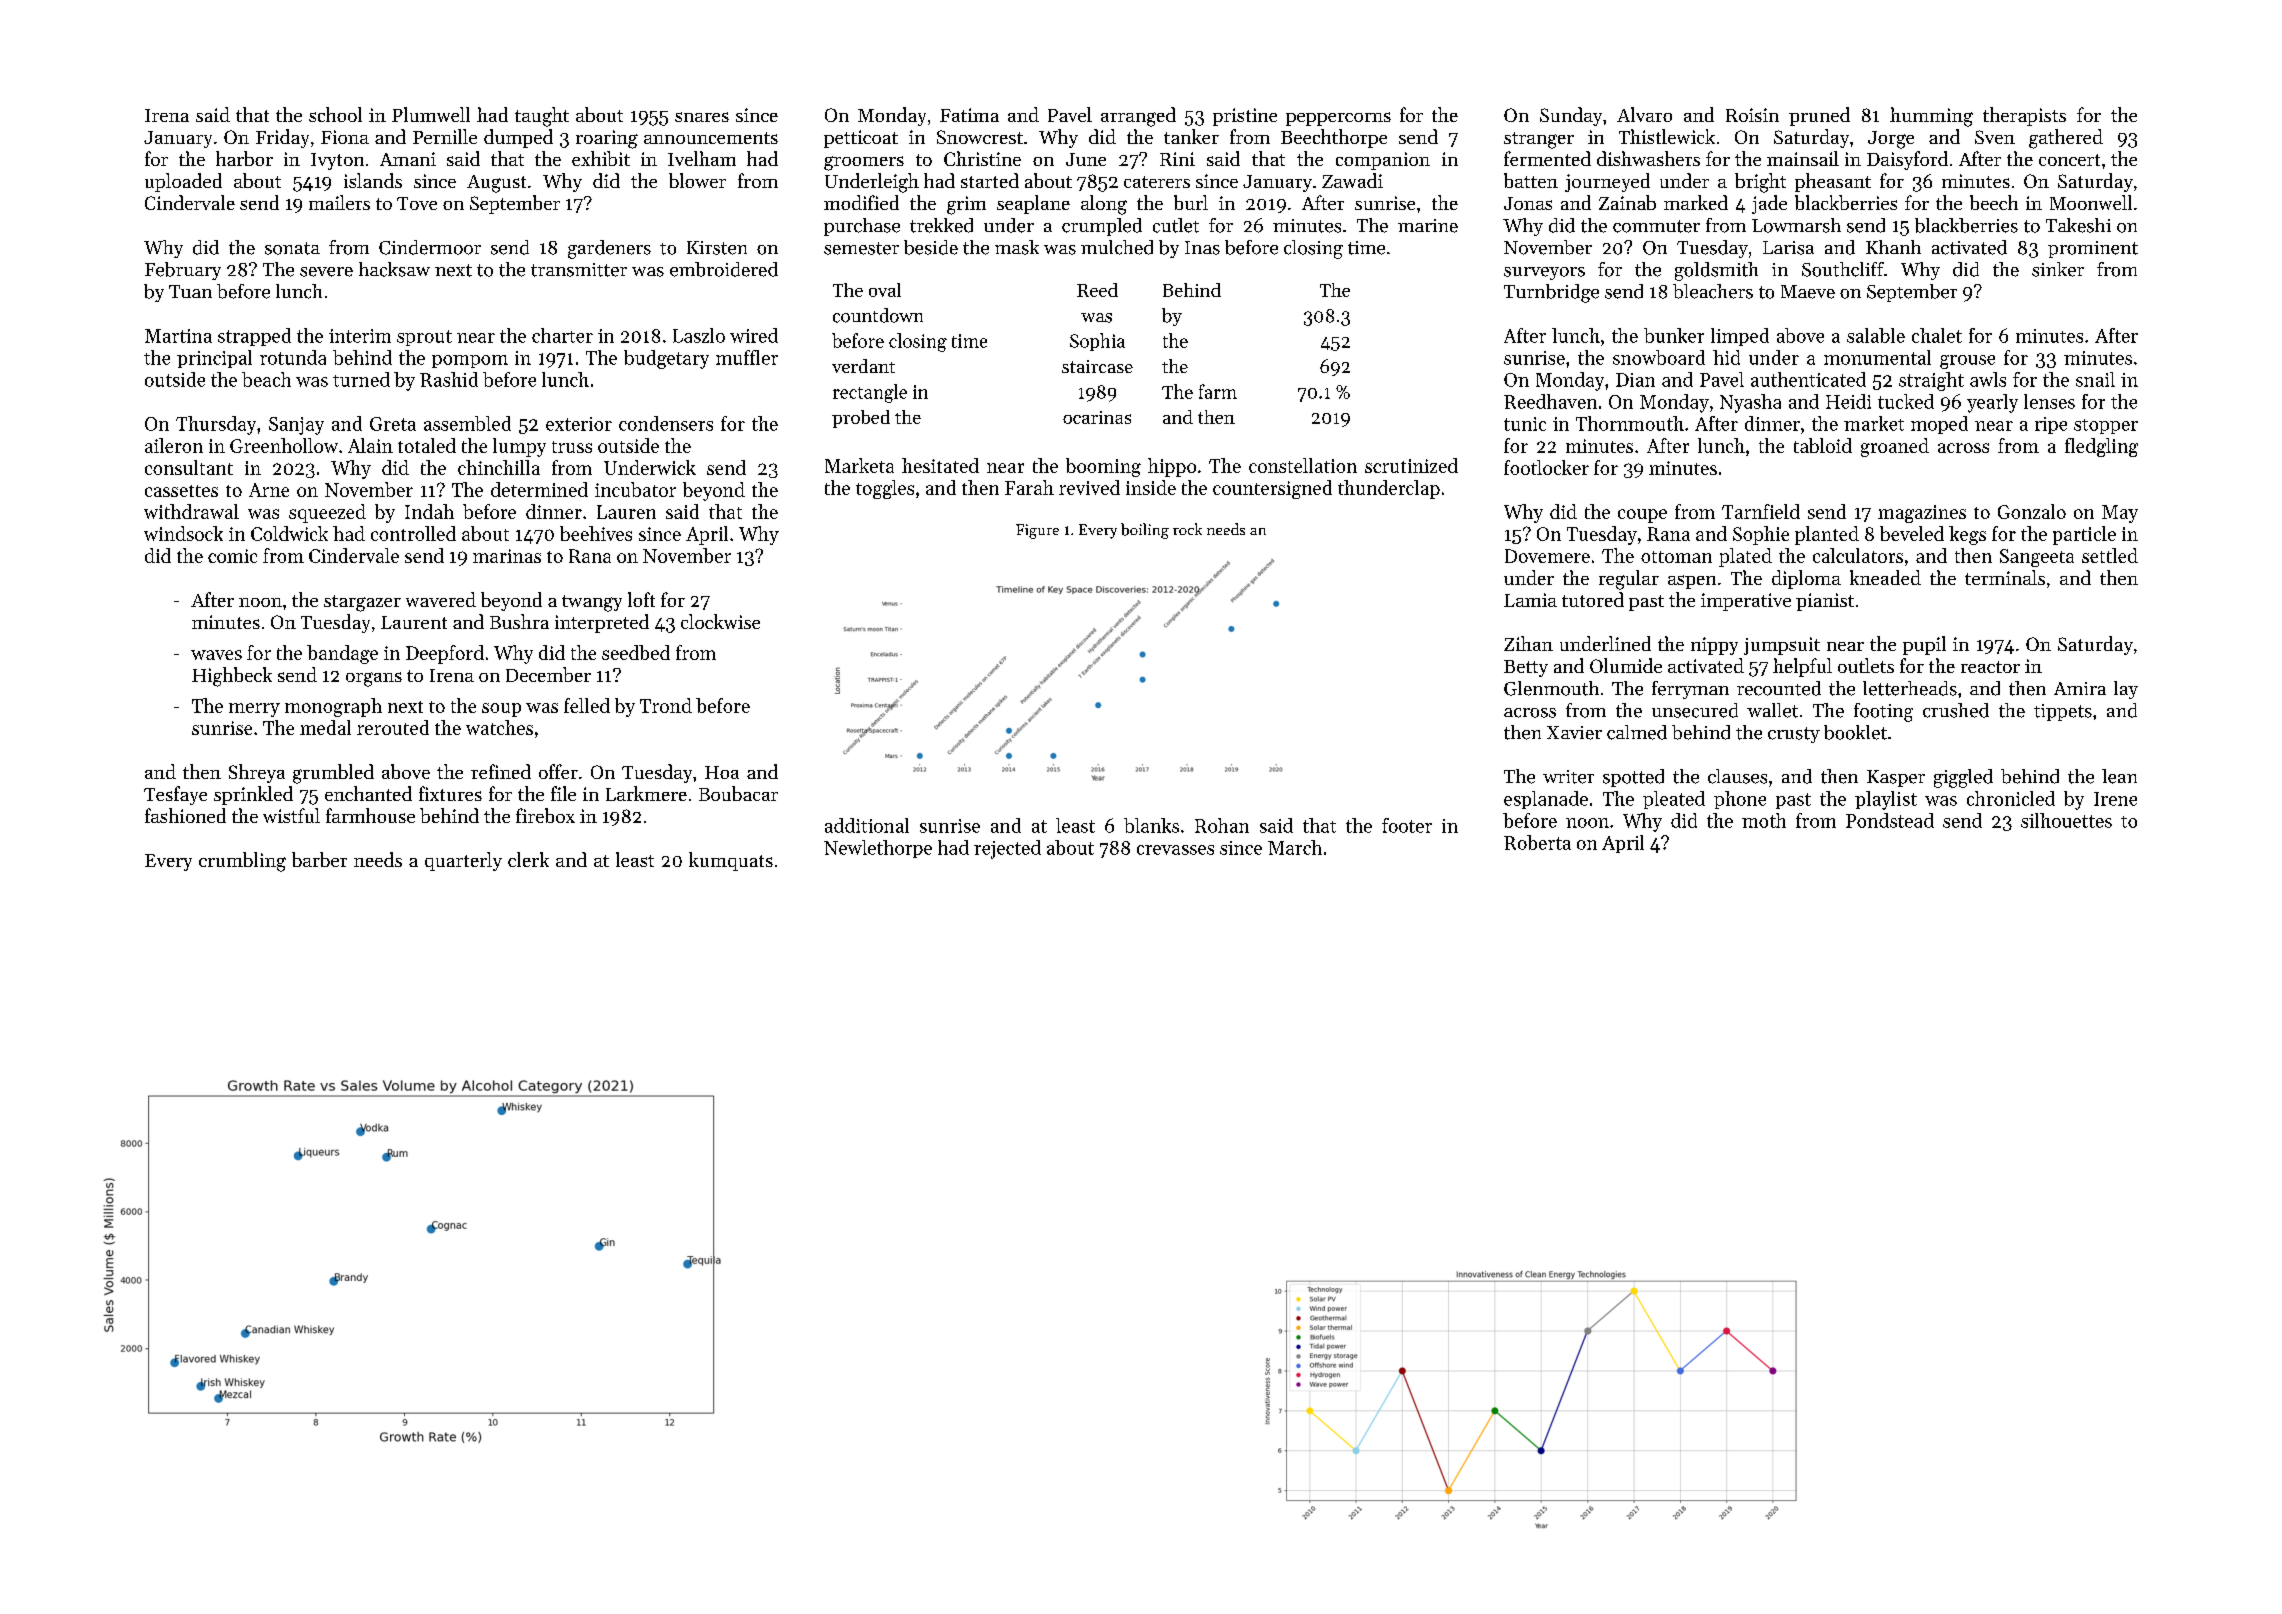 Image resolution: width=2282 pixels, height=1614 pixels. What do you see at coordinates (2024, 116) in the screenshot?
I see `therapists` at bounding box center [2024, 116].
